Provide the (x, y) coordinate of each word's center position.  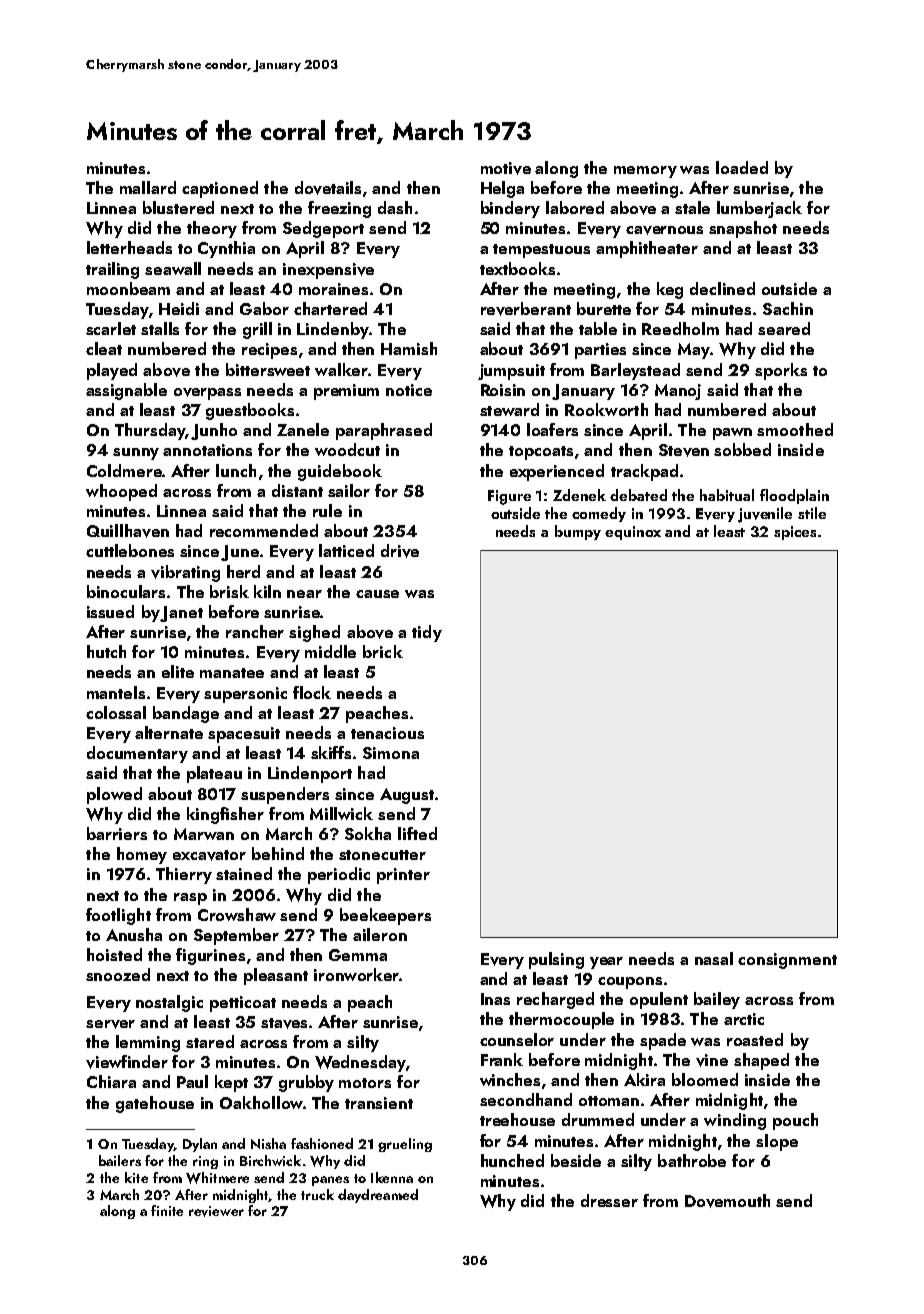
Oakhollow (261, 1102)
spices (795, 533)
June (240, 553)
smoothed (795, 429)
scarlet (111, 328)
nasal (714, 958)
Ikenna (392, 1177)
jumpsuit (511, 372)
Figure (509, 497)
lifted (417, 833)
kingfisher (225, 815)
